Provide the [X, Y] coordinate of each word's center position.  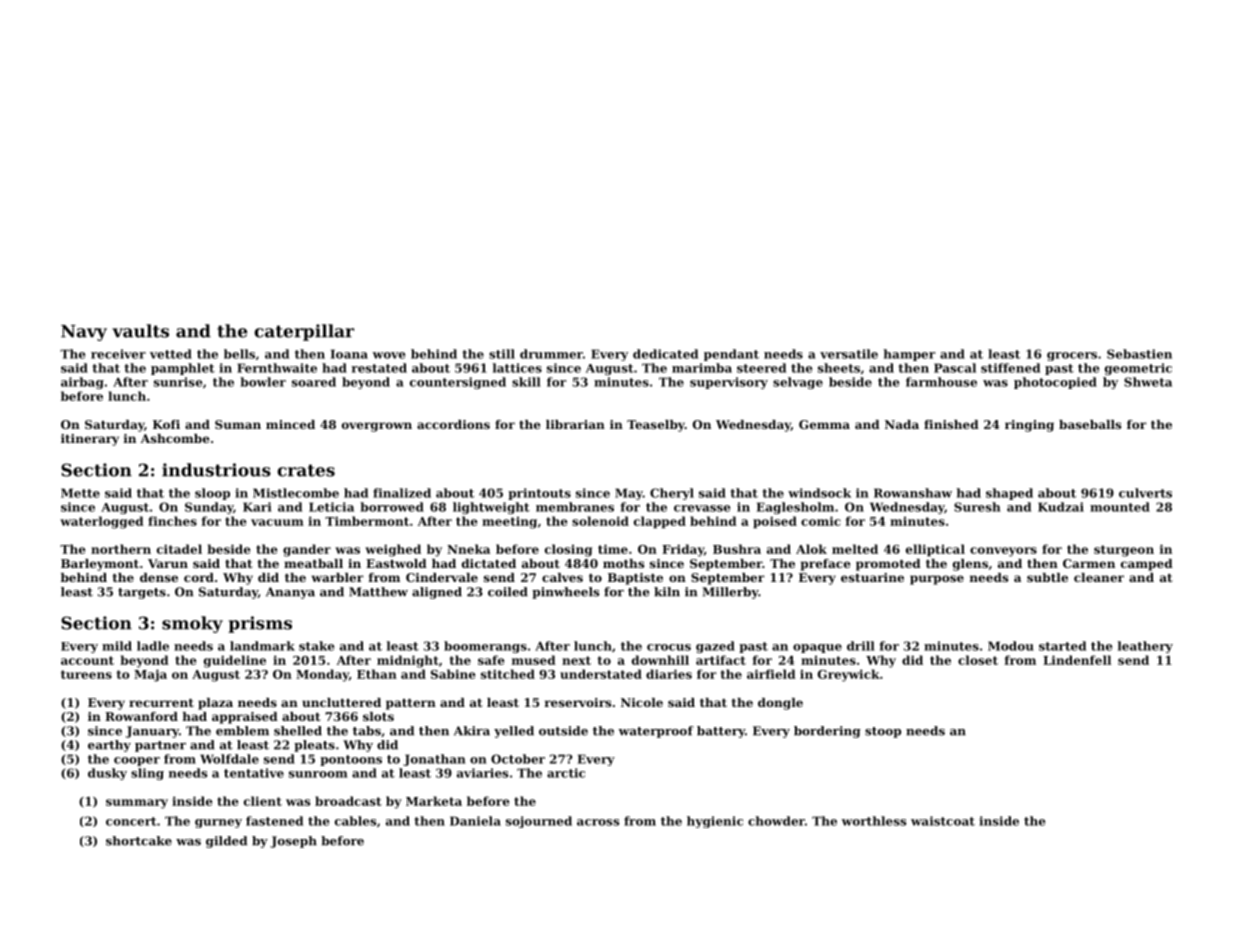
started [1062, 646]
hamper [909, 355]
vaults [140, 331]
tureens [86, 674]
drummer [551, 354]
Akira [472, 731]
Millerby [730, 593]
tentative [254, 773]
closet [978, 660]
